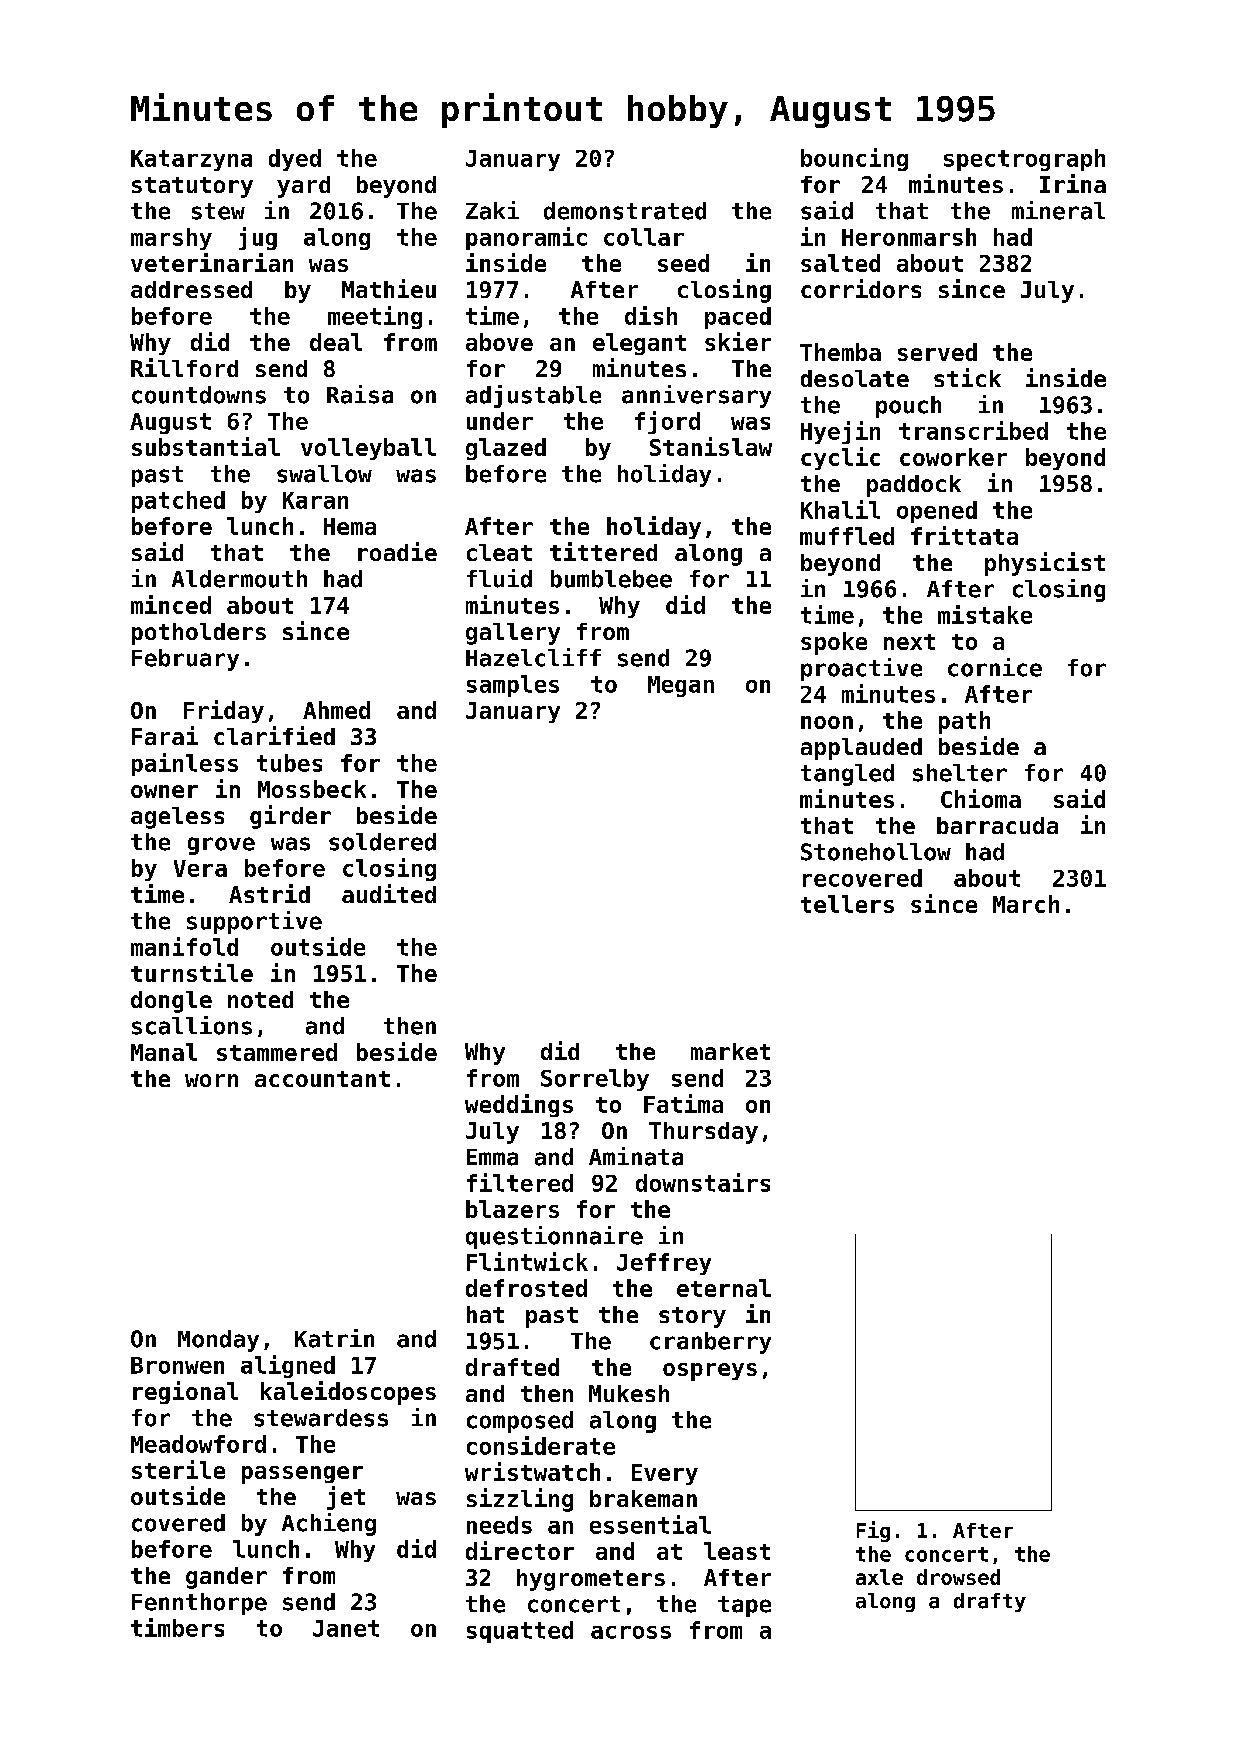  What do you see at coordinates (847, 536) in the screenshot?
I see `muffled` at bounding box center [847, 536].
